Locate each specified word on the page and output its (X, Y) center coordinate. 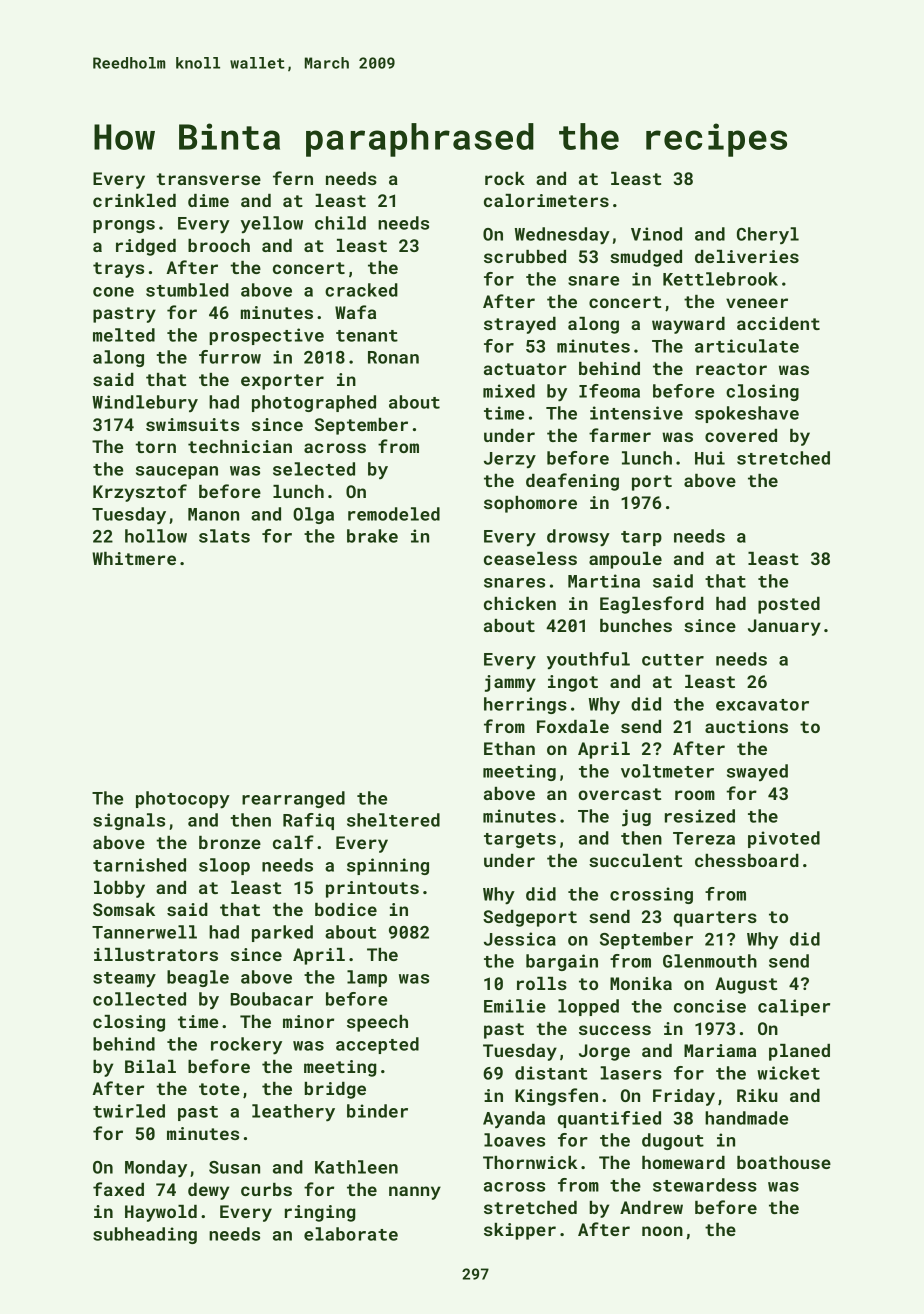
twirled (129, 1111)
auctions (746, 726)
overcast (619, 794)
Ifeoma (609, 391)
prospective (266, 336)
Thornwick (530, 1162)
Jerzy (510, 460)
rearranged (293, 799)
